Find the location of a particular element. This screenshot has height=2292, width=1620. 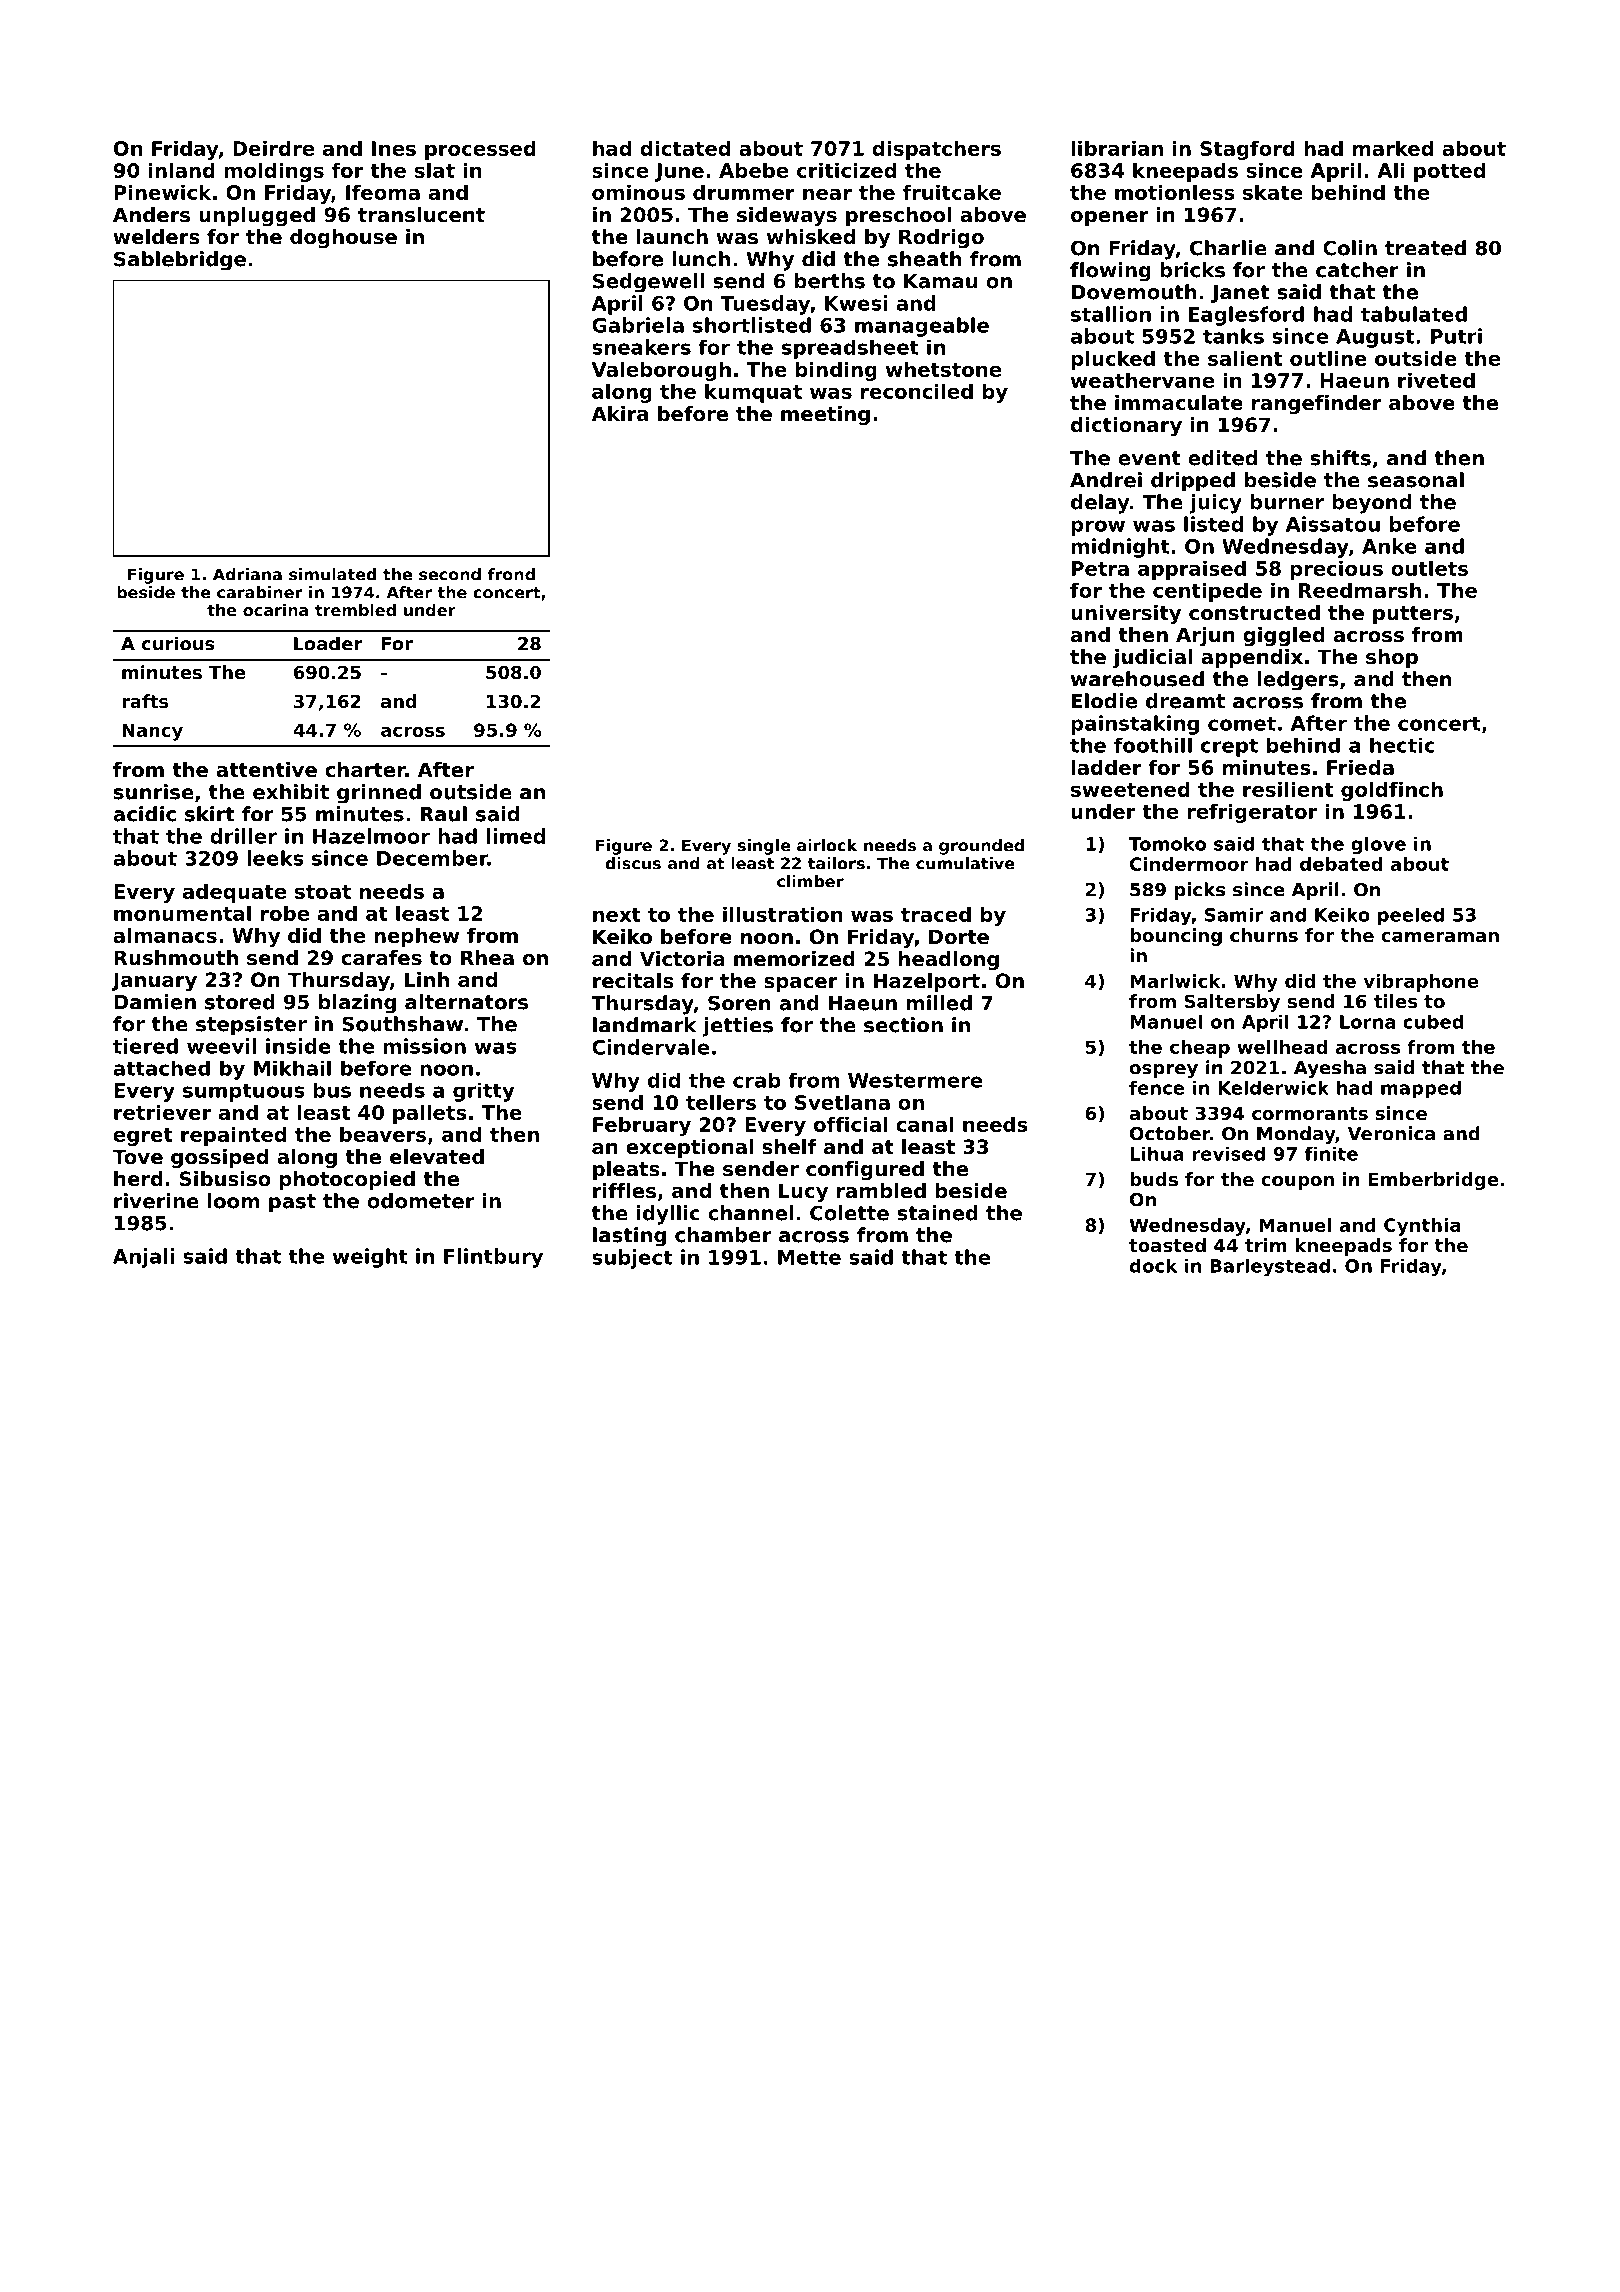

pleats is located at coordinates (626, 1170).
